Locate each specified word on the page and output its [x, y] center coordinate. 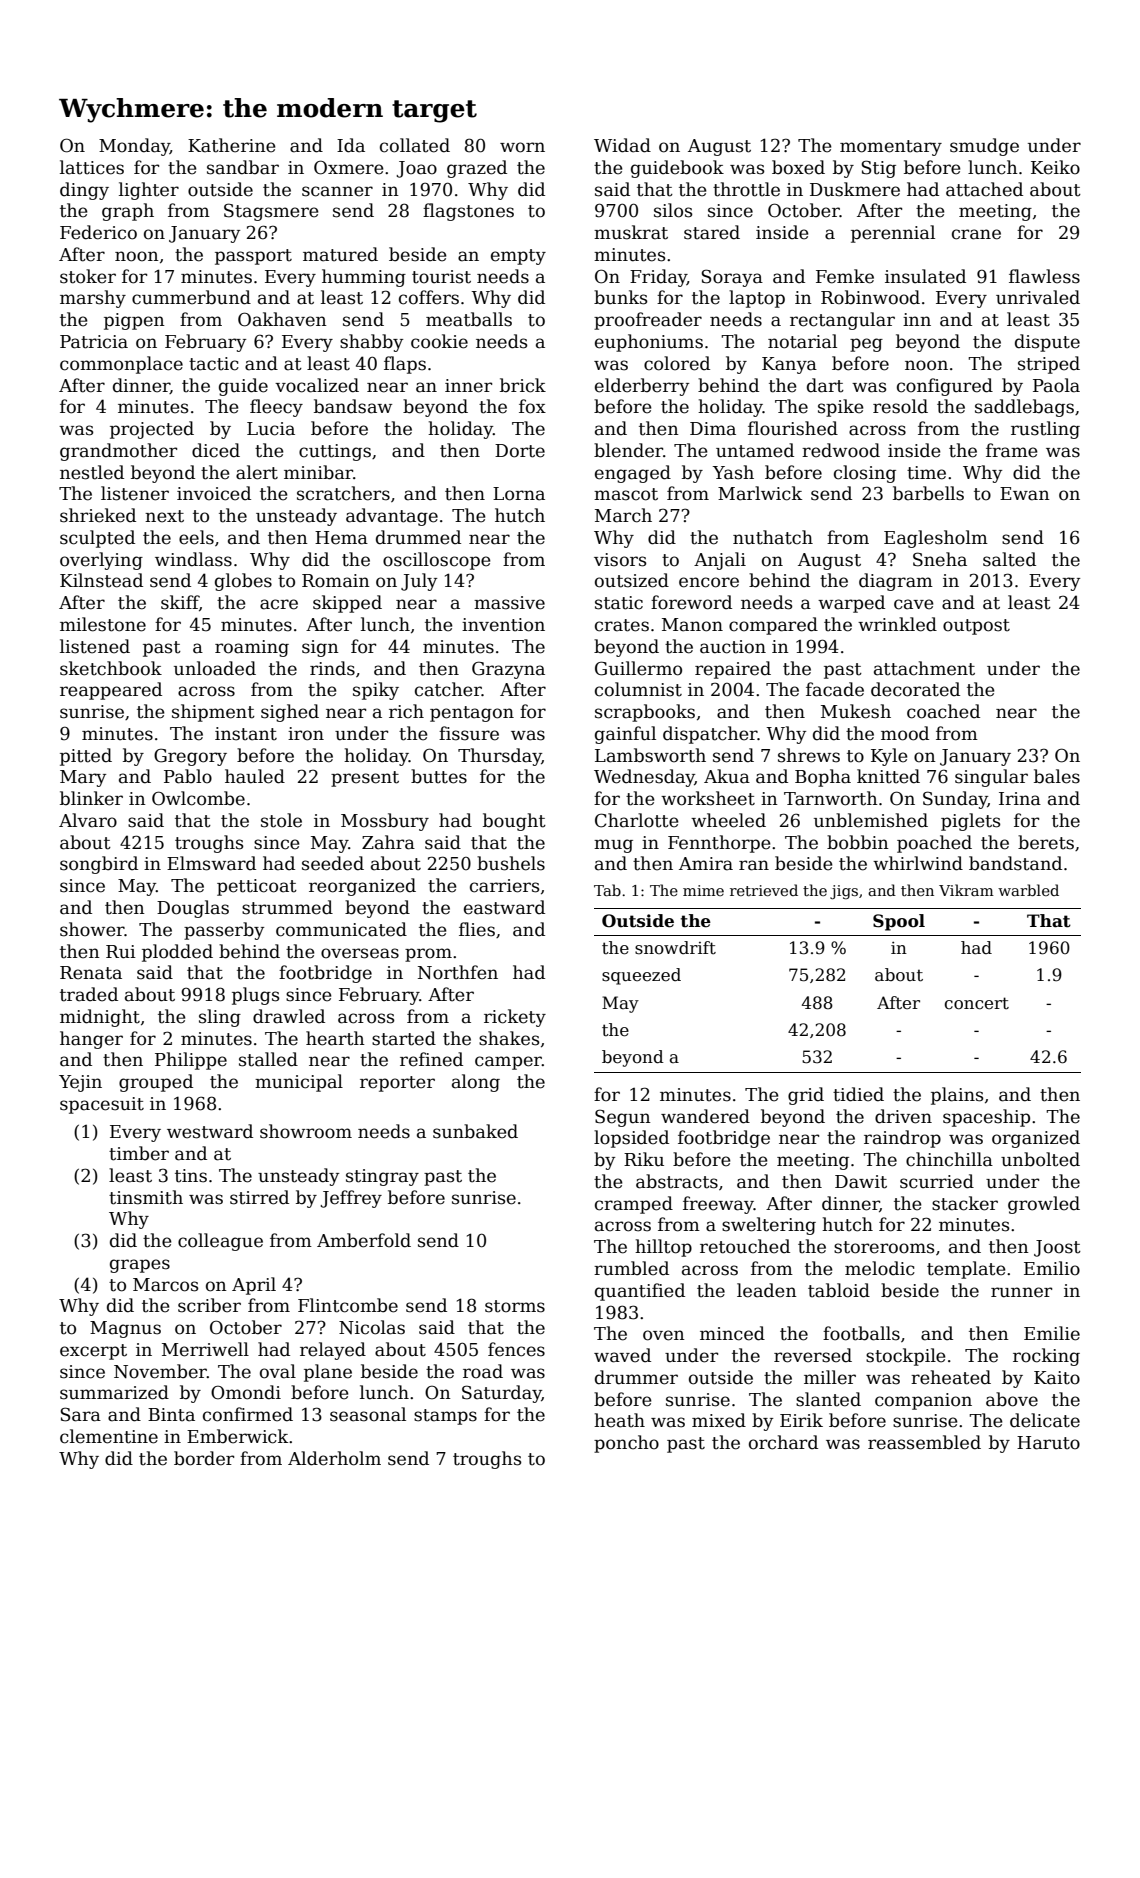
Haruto [1048, 1443]
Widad [622, 145]
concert [977, 1003]
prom [428, 955]
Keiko [1055, 167]
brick [523, 385]
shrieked [98, 515]
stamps [445, 1417]
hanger [91, 1040]
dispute [1047, 343]
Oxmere [349, 167]
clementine [109, 1436]
